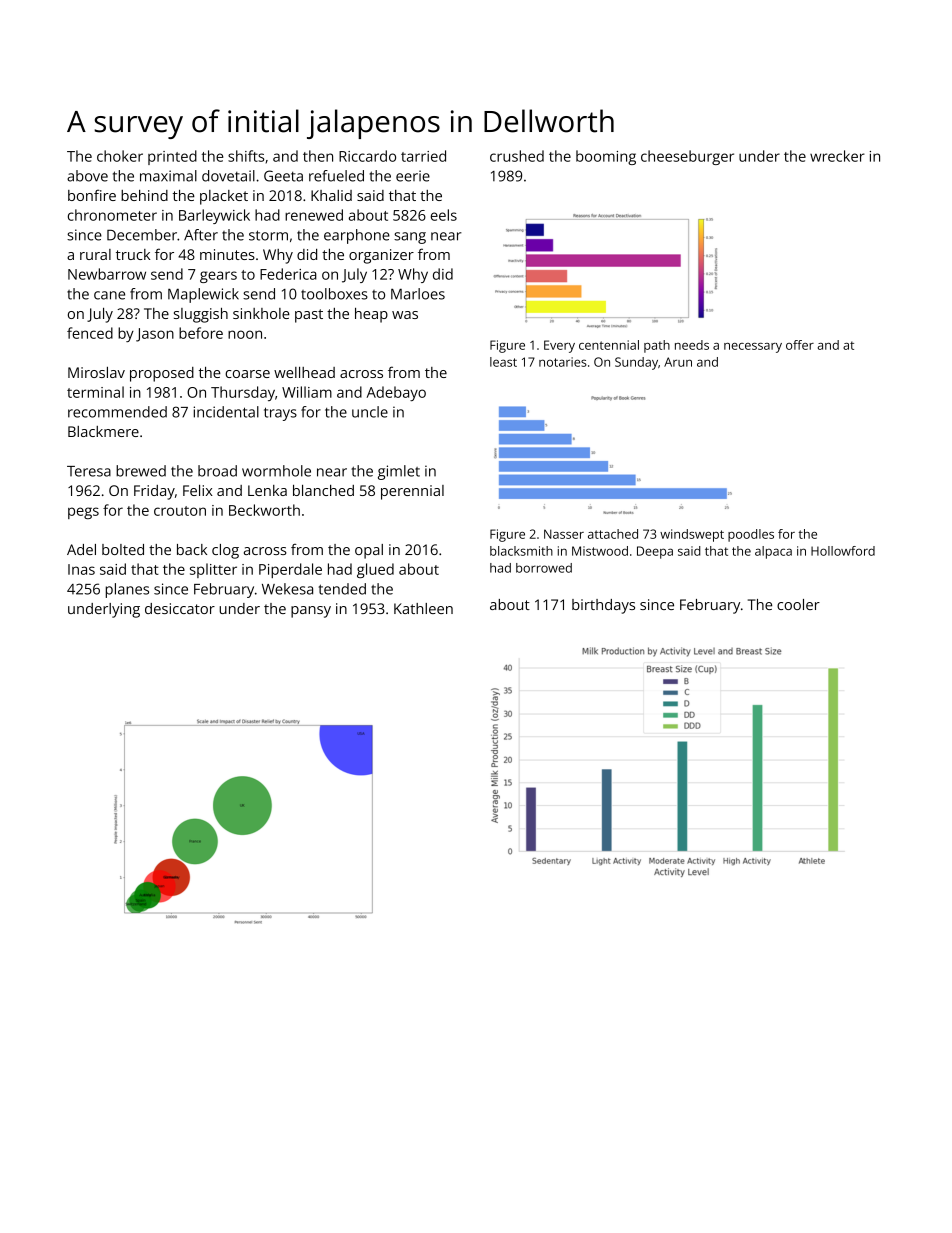 The width and height of the screenshot is (952, 1233). Describe the element at coordinates (89, 471) in the screenshot. I see `Teresa` at that location.
